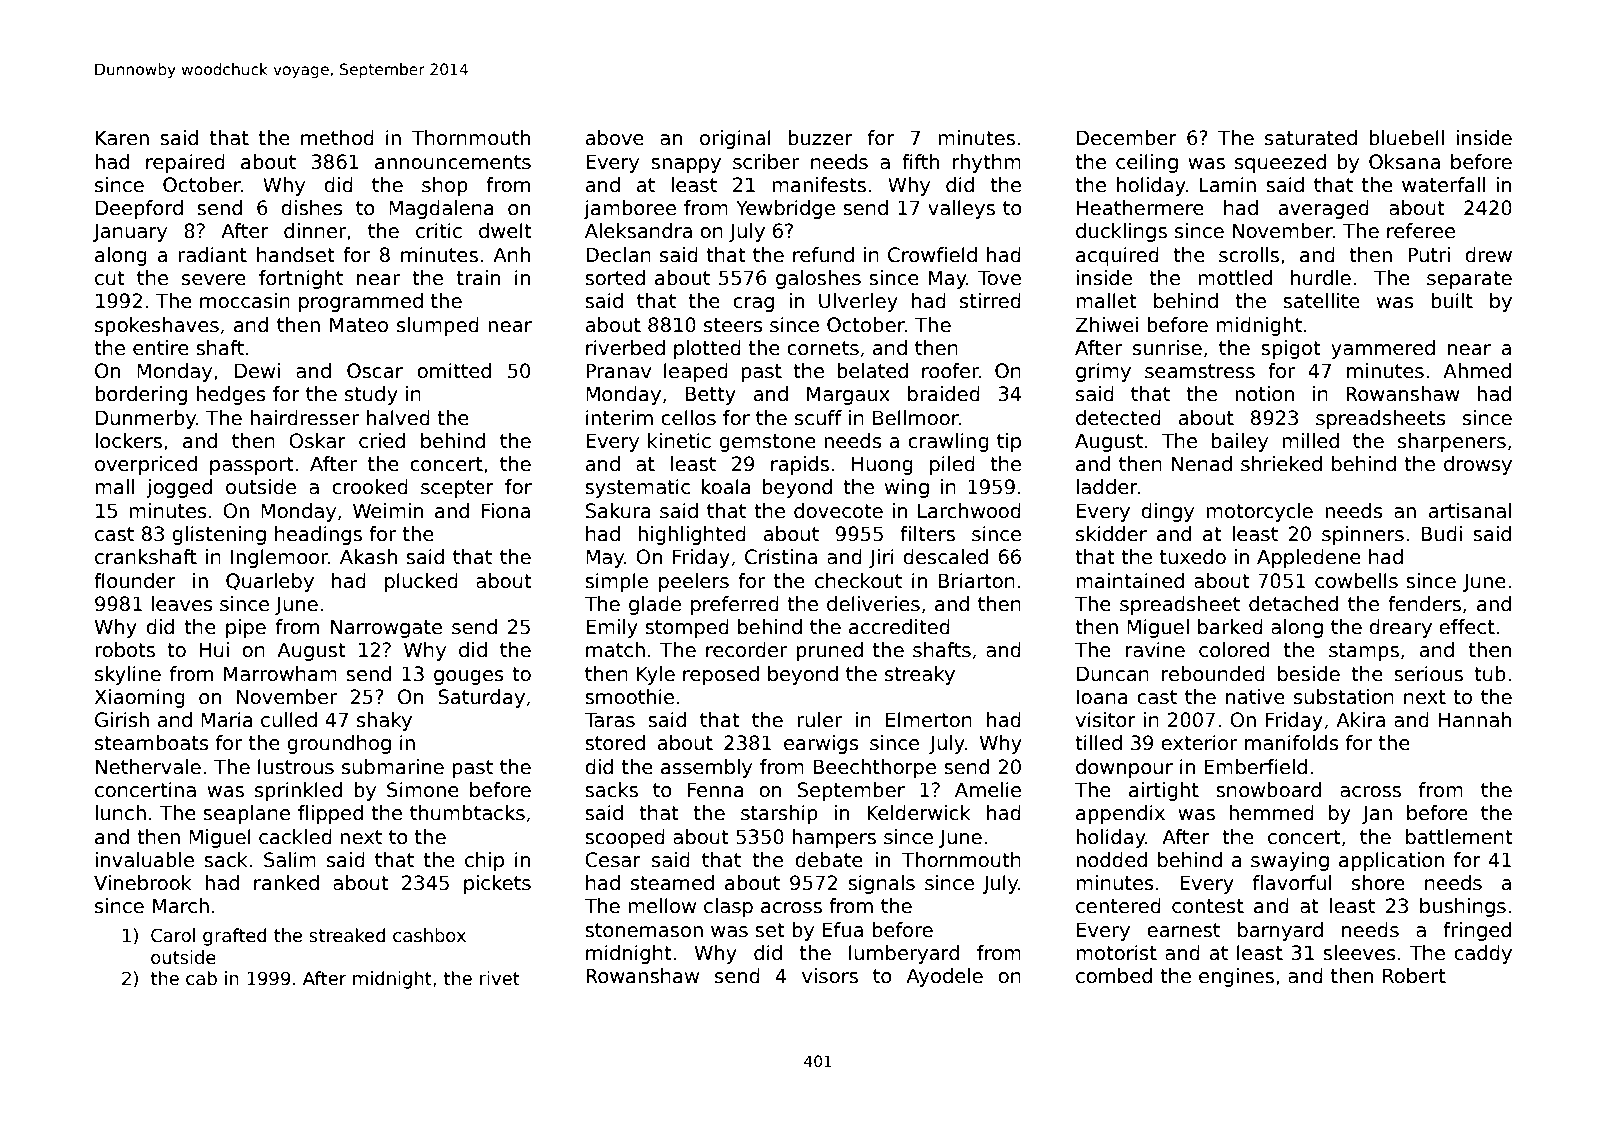 This page has height=1136, width=1607. I want to click on Carol, so click(173, 935).
